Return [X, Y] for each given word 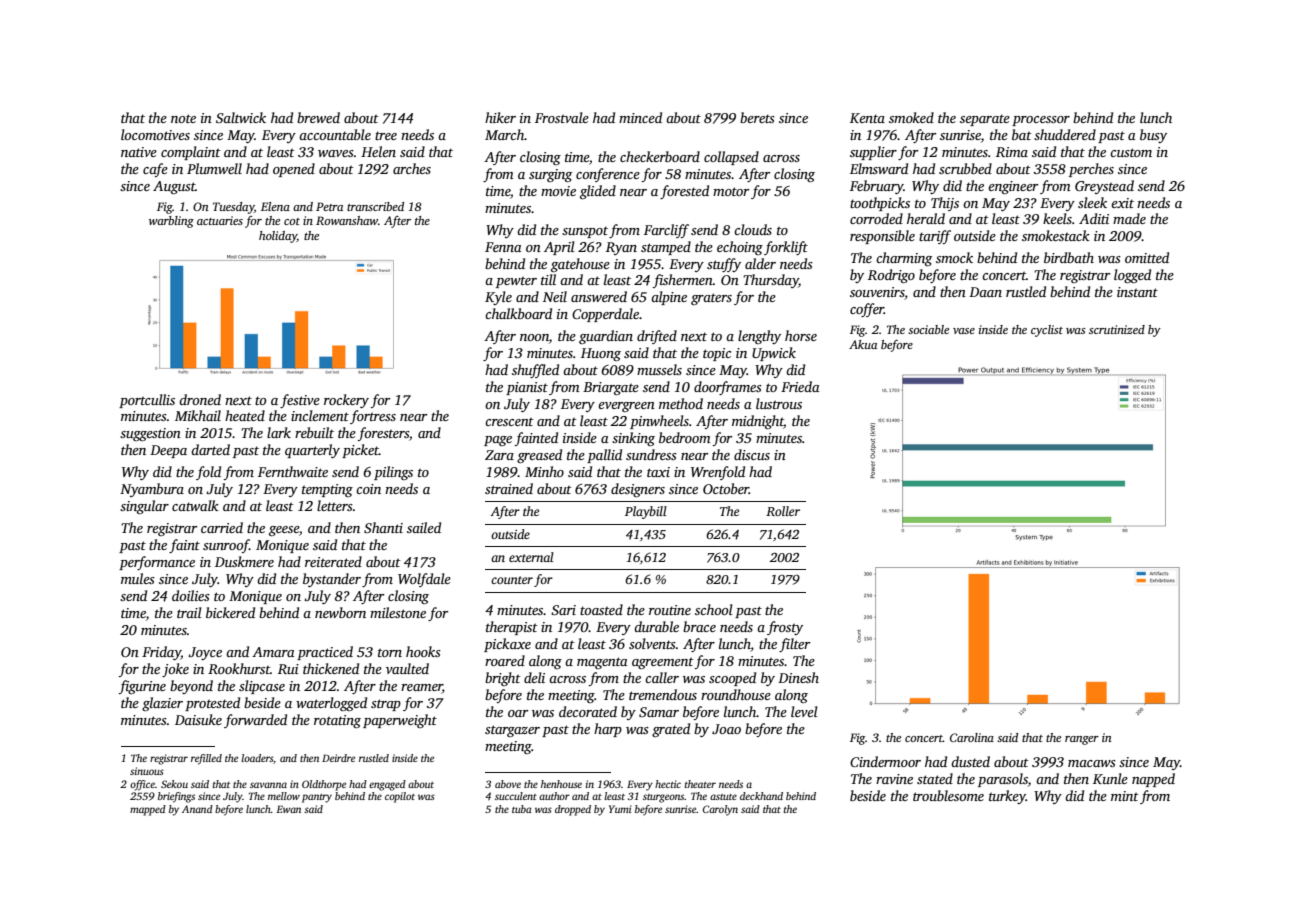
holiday [278, 237]
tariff [935, 237]
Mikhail [198, 415]
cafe [155, 170]
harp [608, 730]
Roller [783, 511]
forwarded [255, 721]
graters [711, 299]
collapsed [731, 158]
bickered [230, 612]
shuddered [1065, 134]
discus [752, 454]
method [681, 403]
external [531, 557]
